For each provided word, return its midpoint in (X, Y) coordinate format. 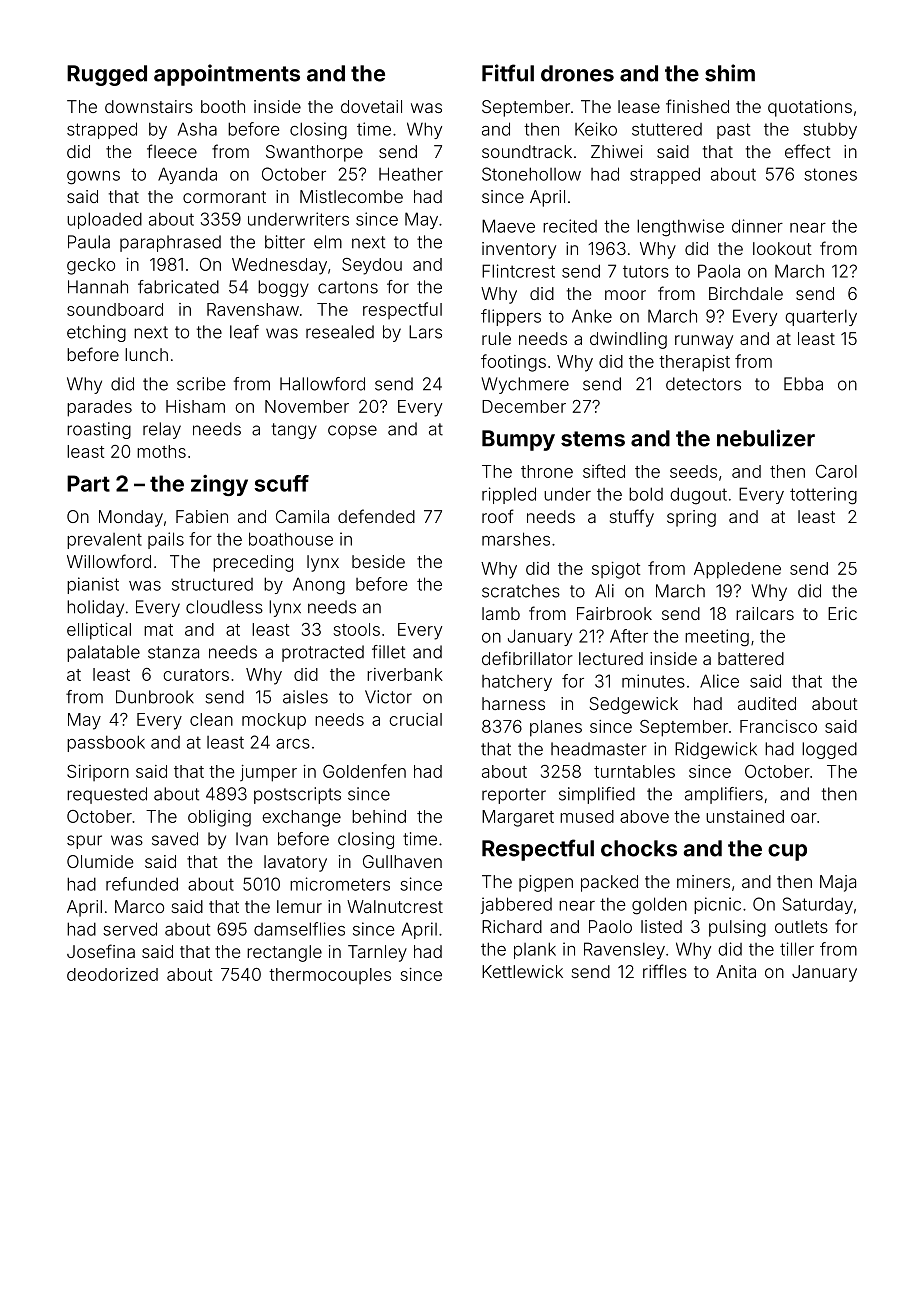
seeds (693, 471)
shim (730, 73)
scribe (201, 384)
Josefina (101, 951)
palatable (103, 653)
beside (378, 561)
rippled (509, 495)
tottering (823, 496)
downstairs (149, 106)
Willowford (109, 561)
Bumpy (518, 440)
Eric (842, 613)
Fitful (508, 73)
